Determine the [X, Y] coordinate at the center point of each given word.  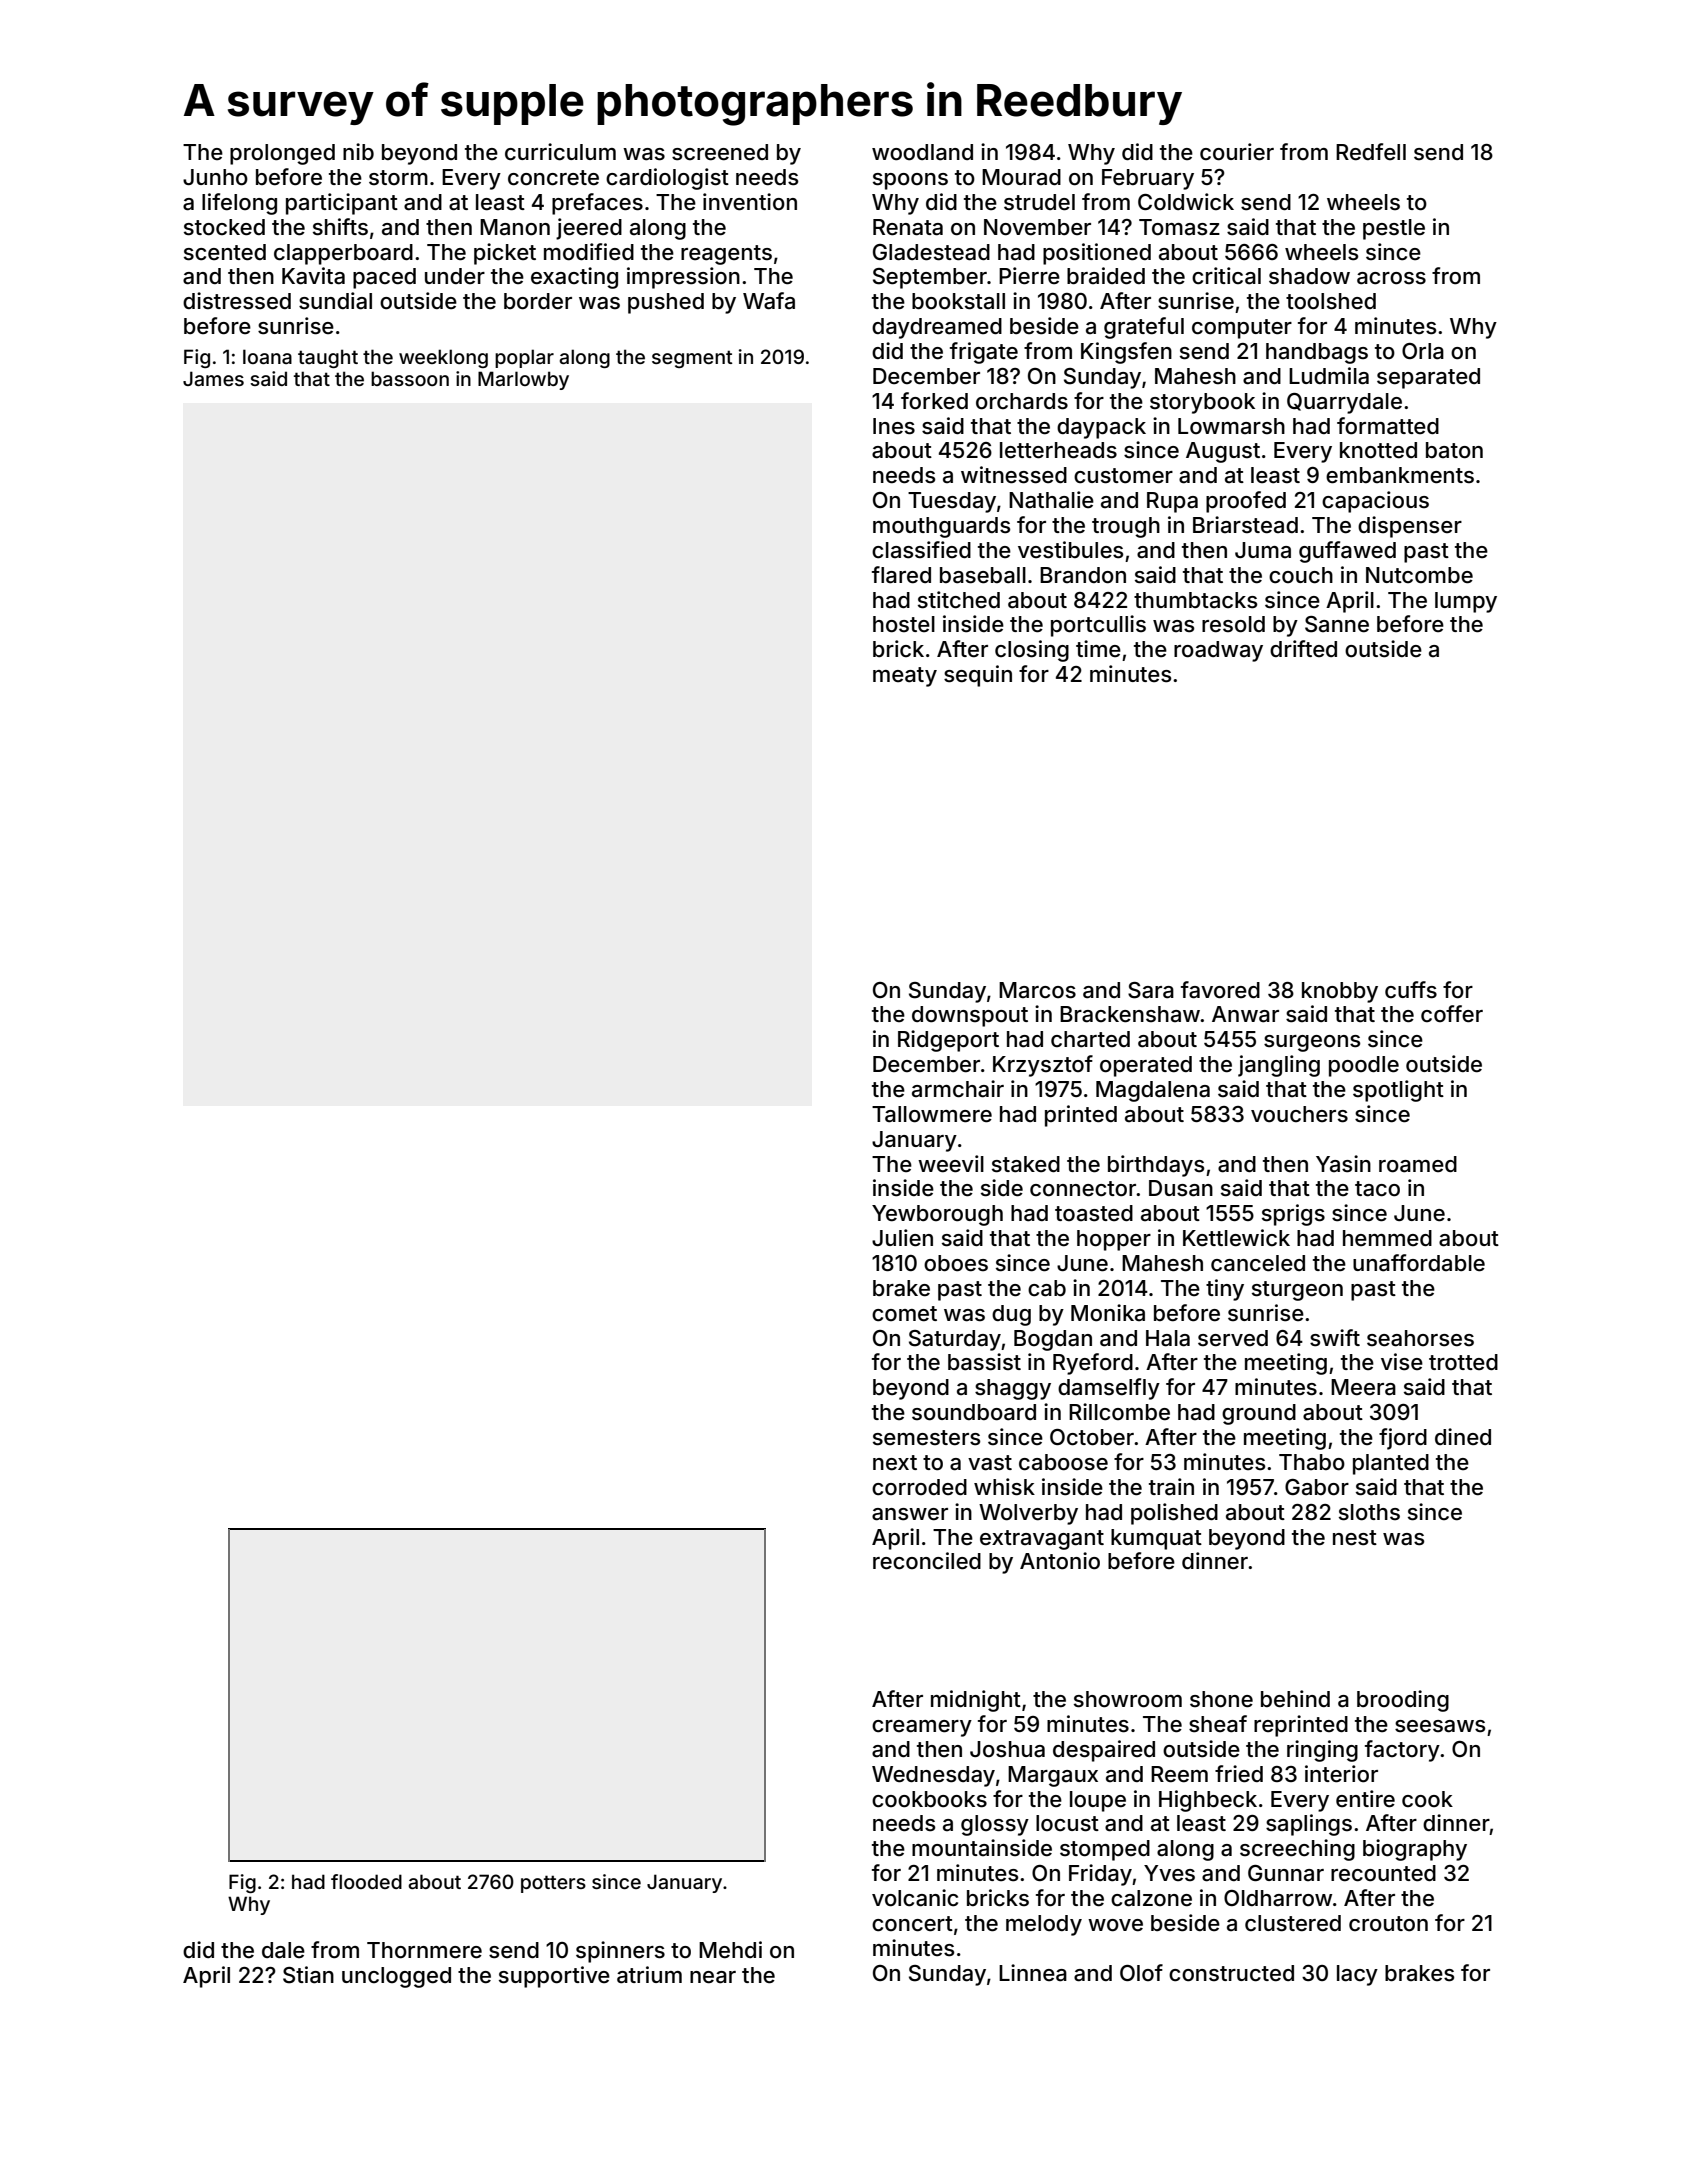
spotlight [1398, 1091]
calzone [1151, 1898]
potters [553, 1884]
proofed [1246, 502]
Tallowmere [932, 1114]
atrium [649, 1975]
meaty [905, 677]
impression [683, 278]
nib [358, 151]
